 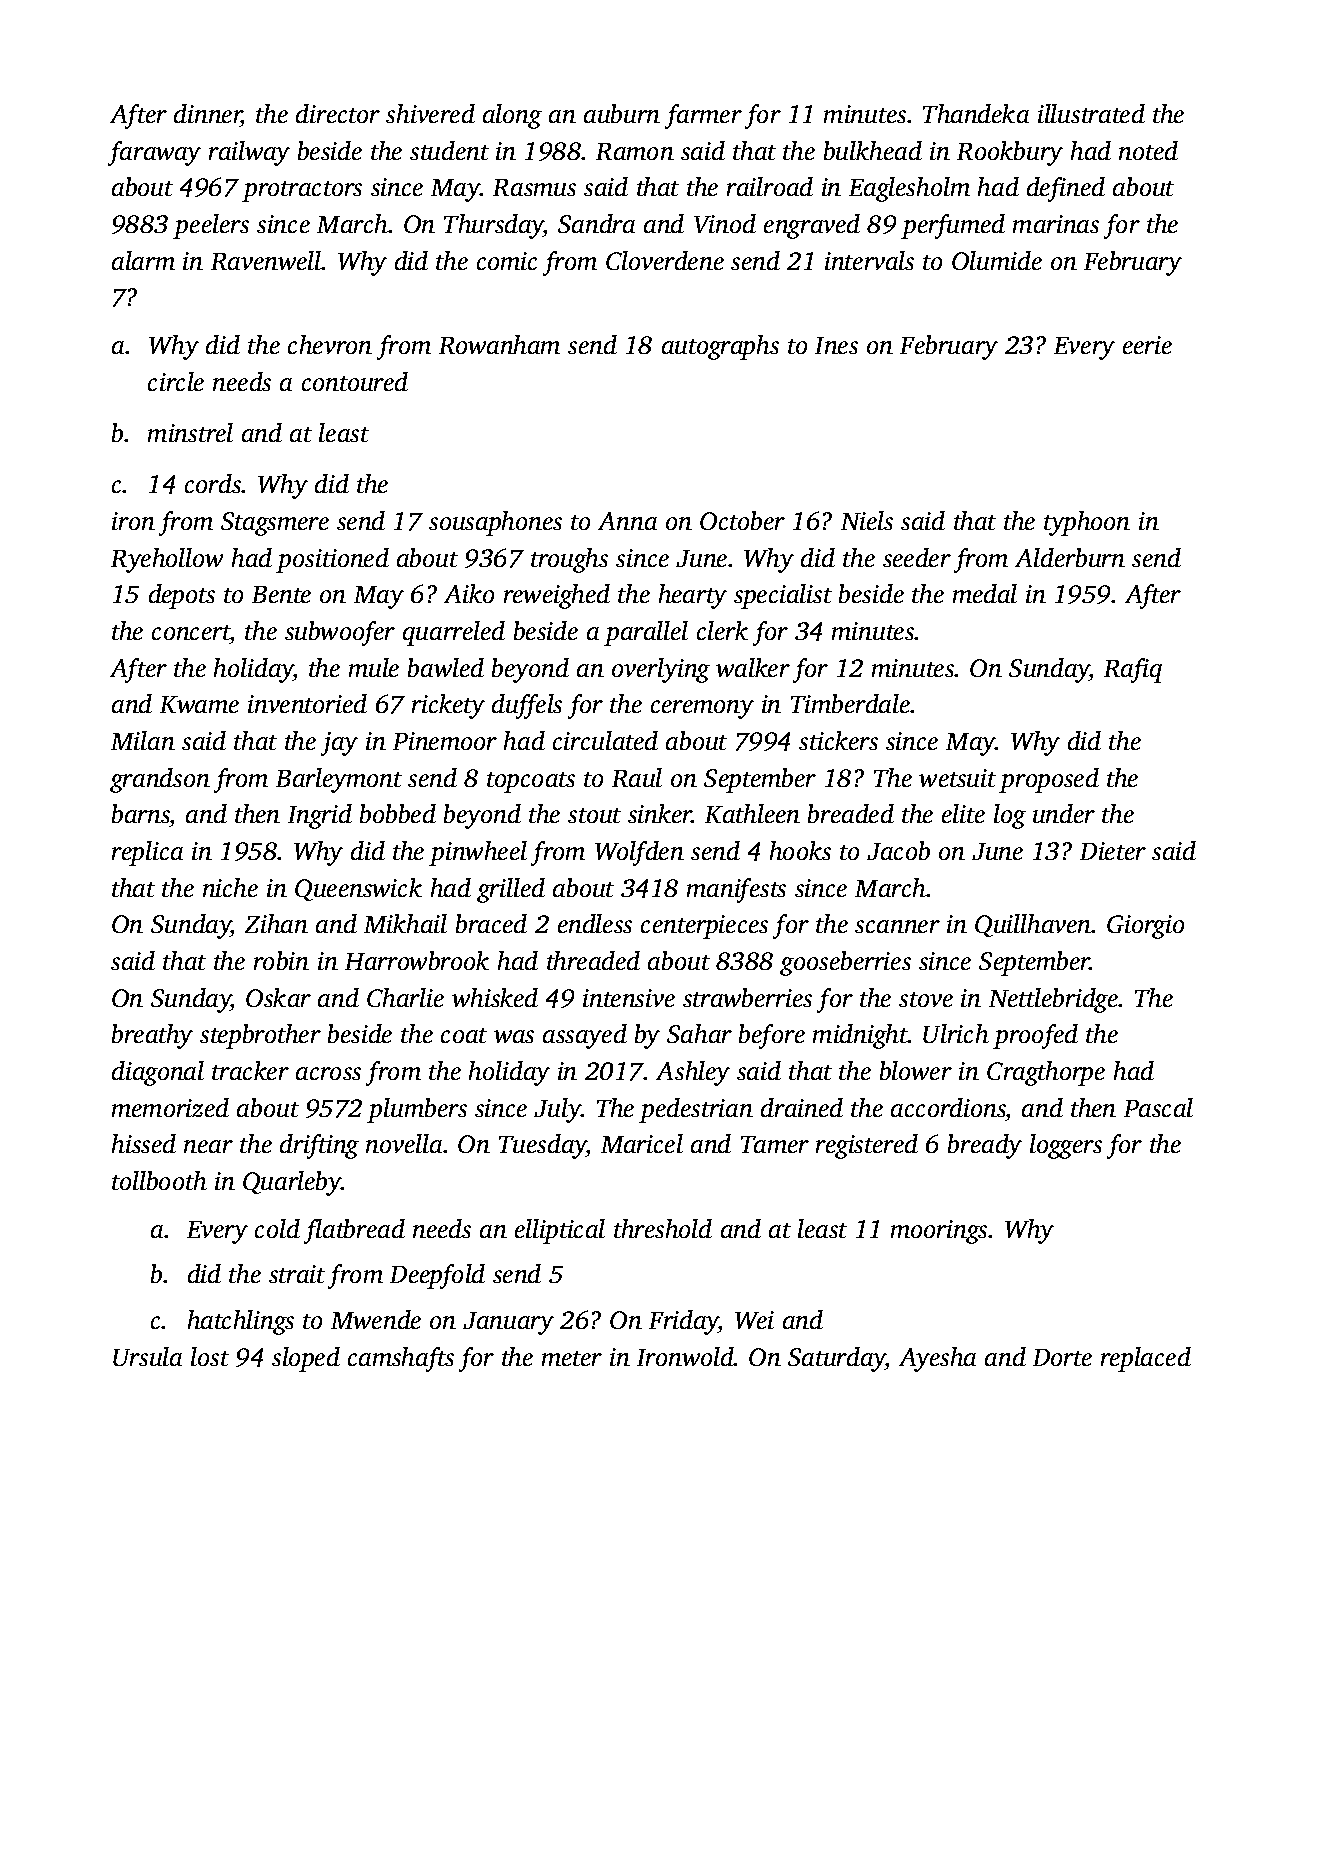 What do you see at coordinates (191, 632) in the page?
I see `concert` at bounding box center [191, 632].
